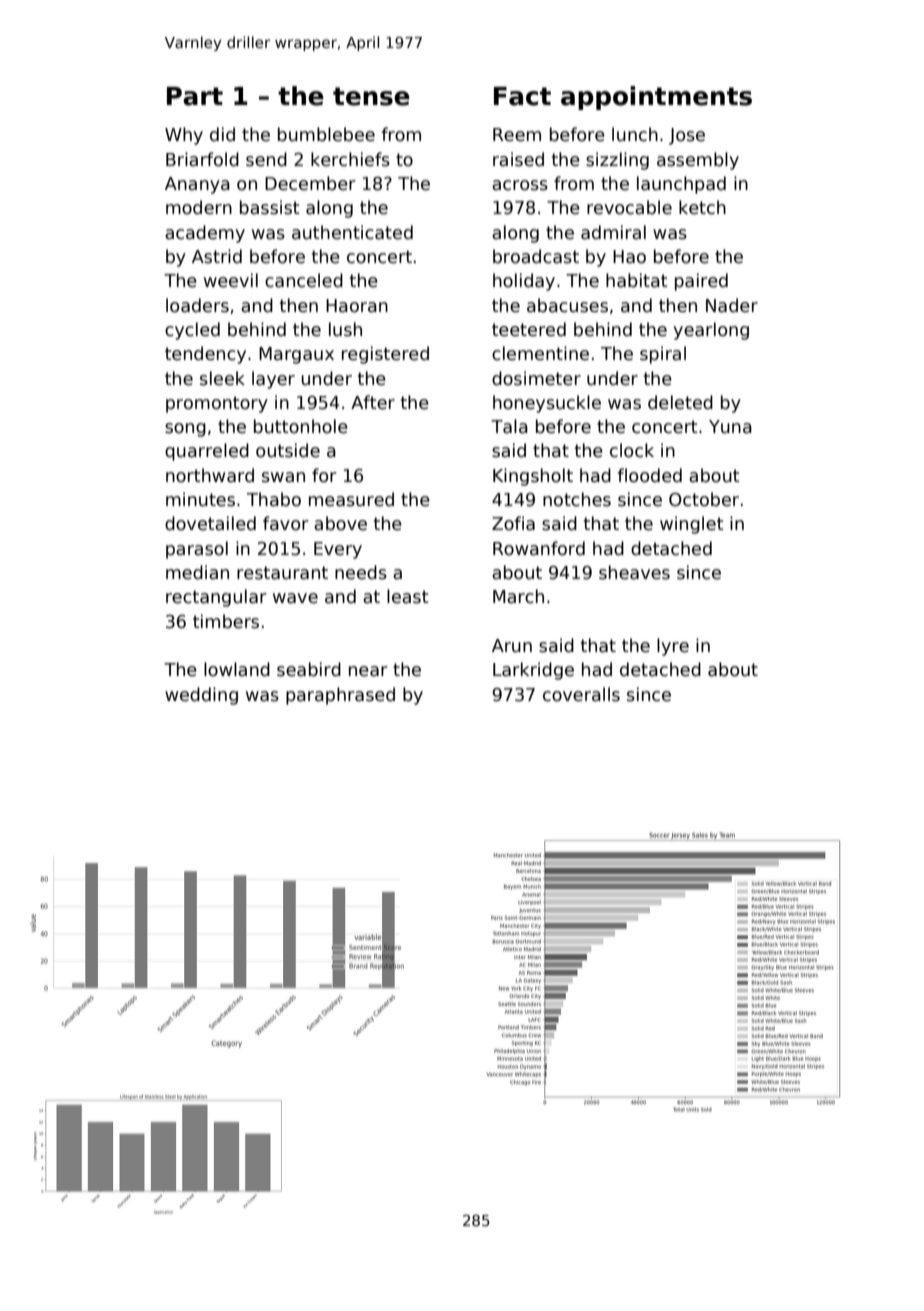  What do you see at coordinates (340, 523) in the image?
I see `above` at bounding box center [340, 523].
